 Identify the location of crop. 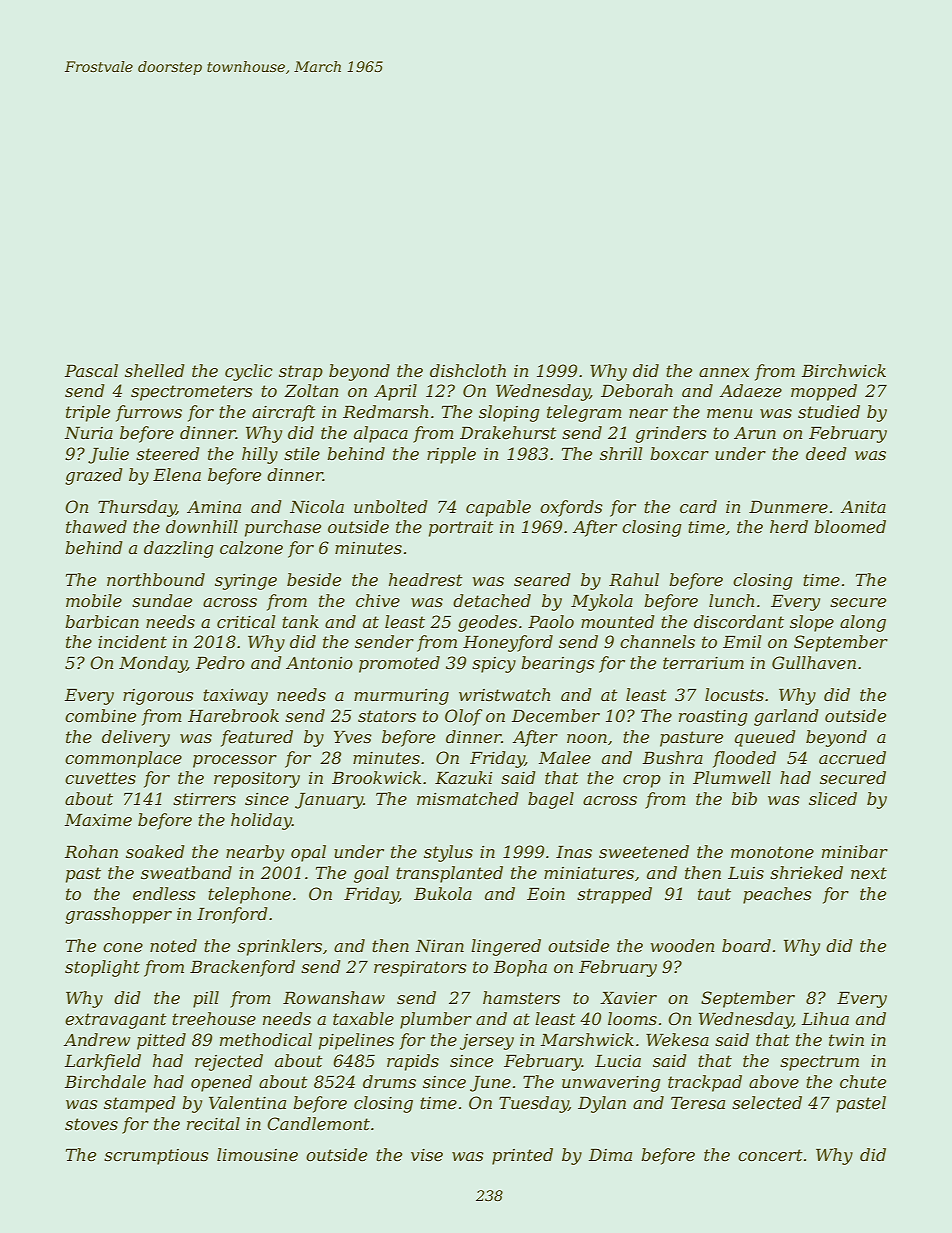
(642, 781).
